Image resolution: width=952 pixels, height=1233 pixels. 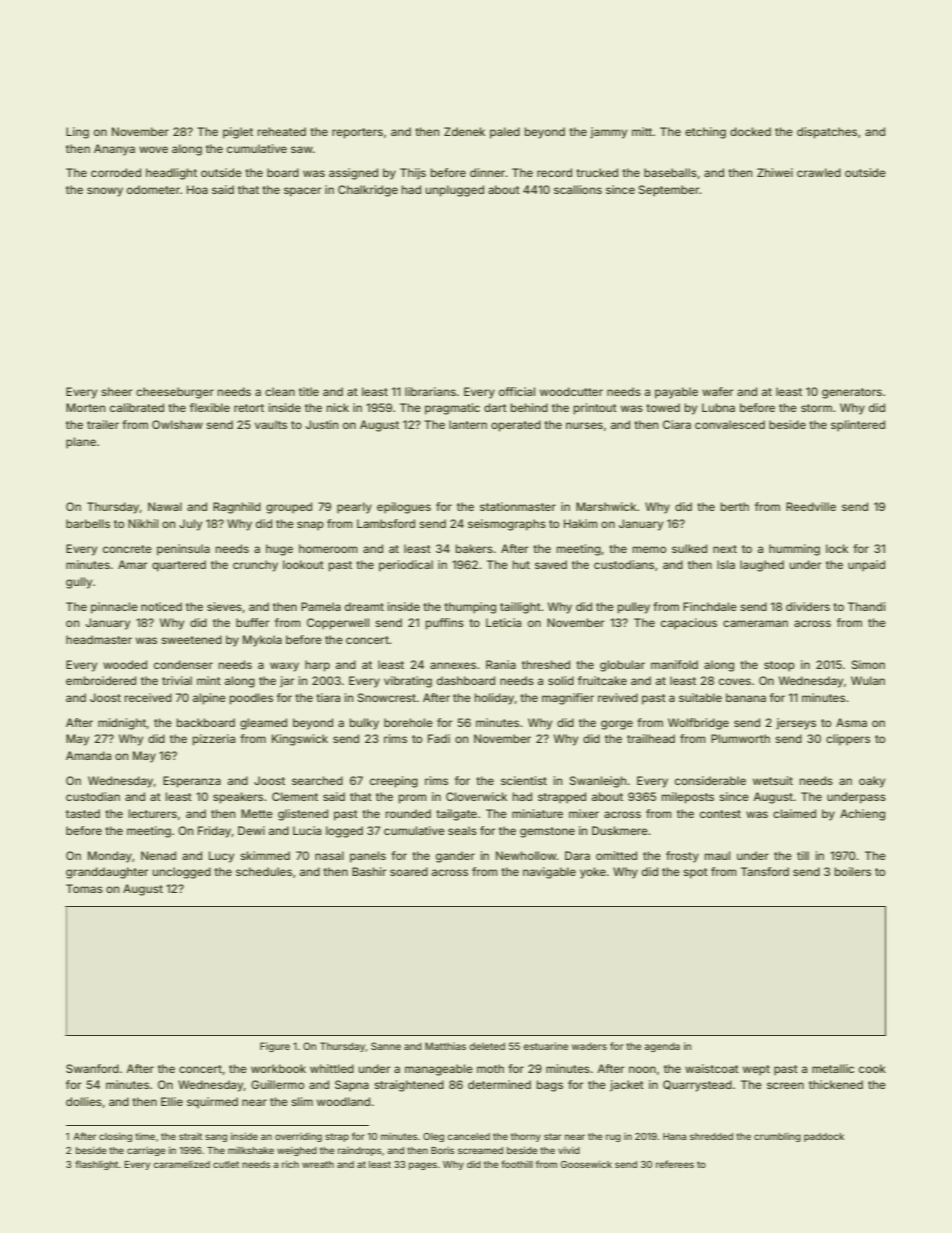 What do you see at coordinates (114, 150) in the page?
I see `Ananya` at bounding box center [114, 150].
